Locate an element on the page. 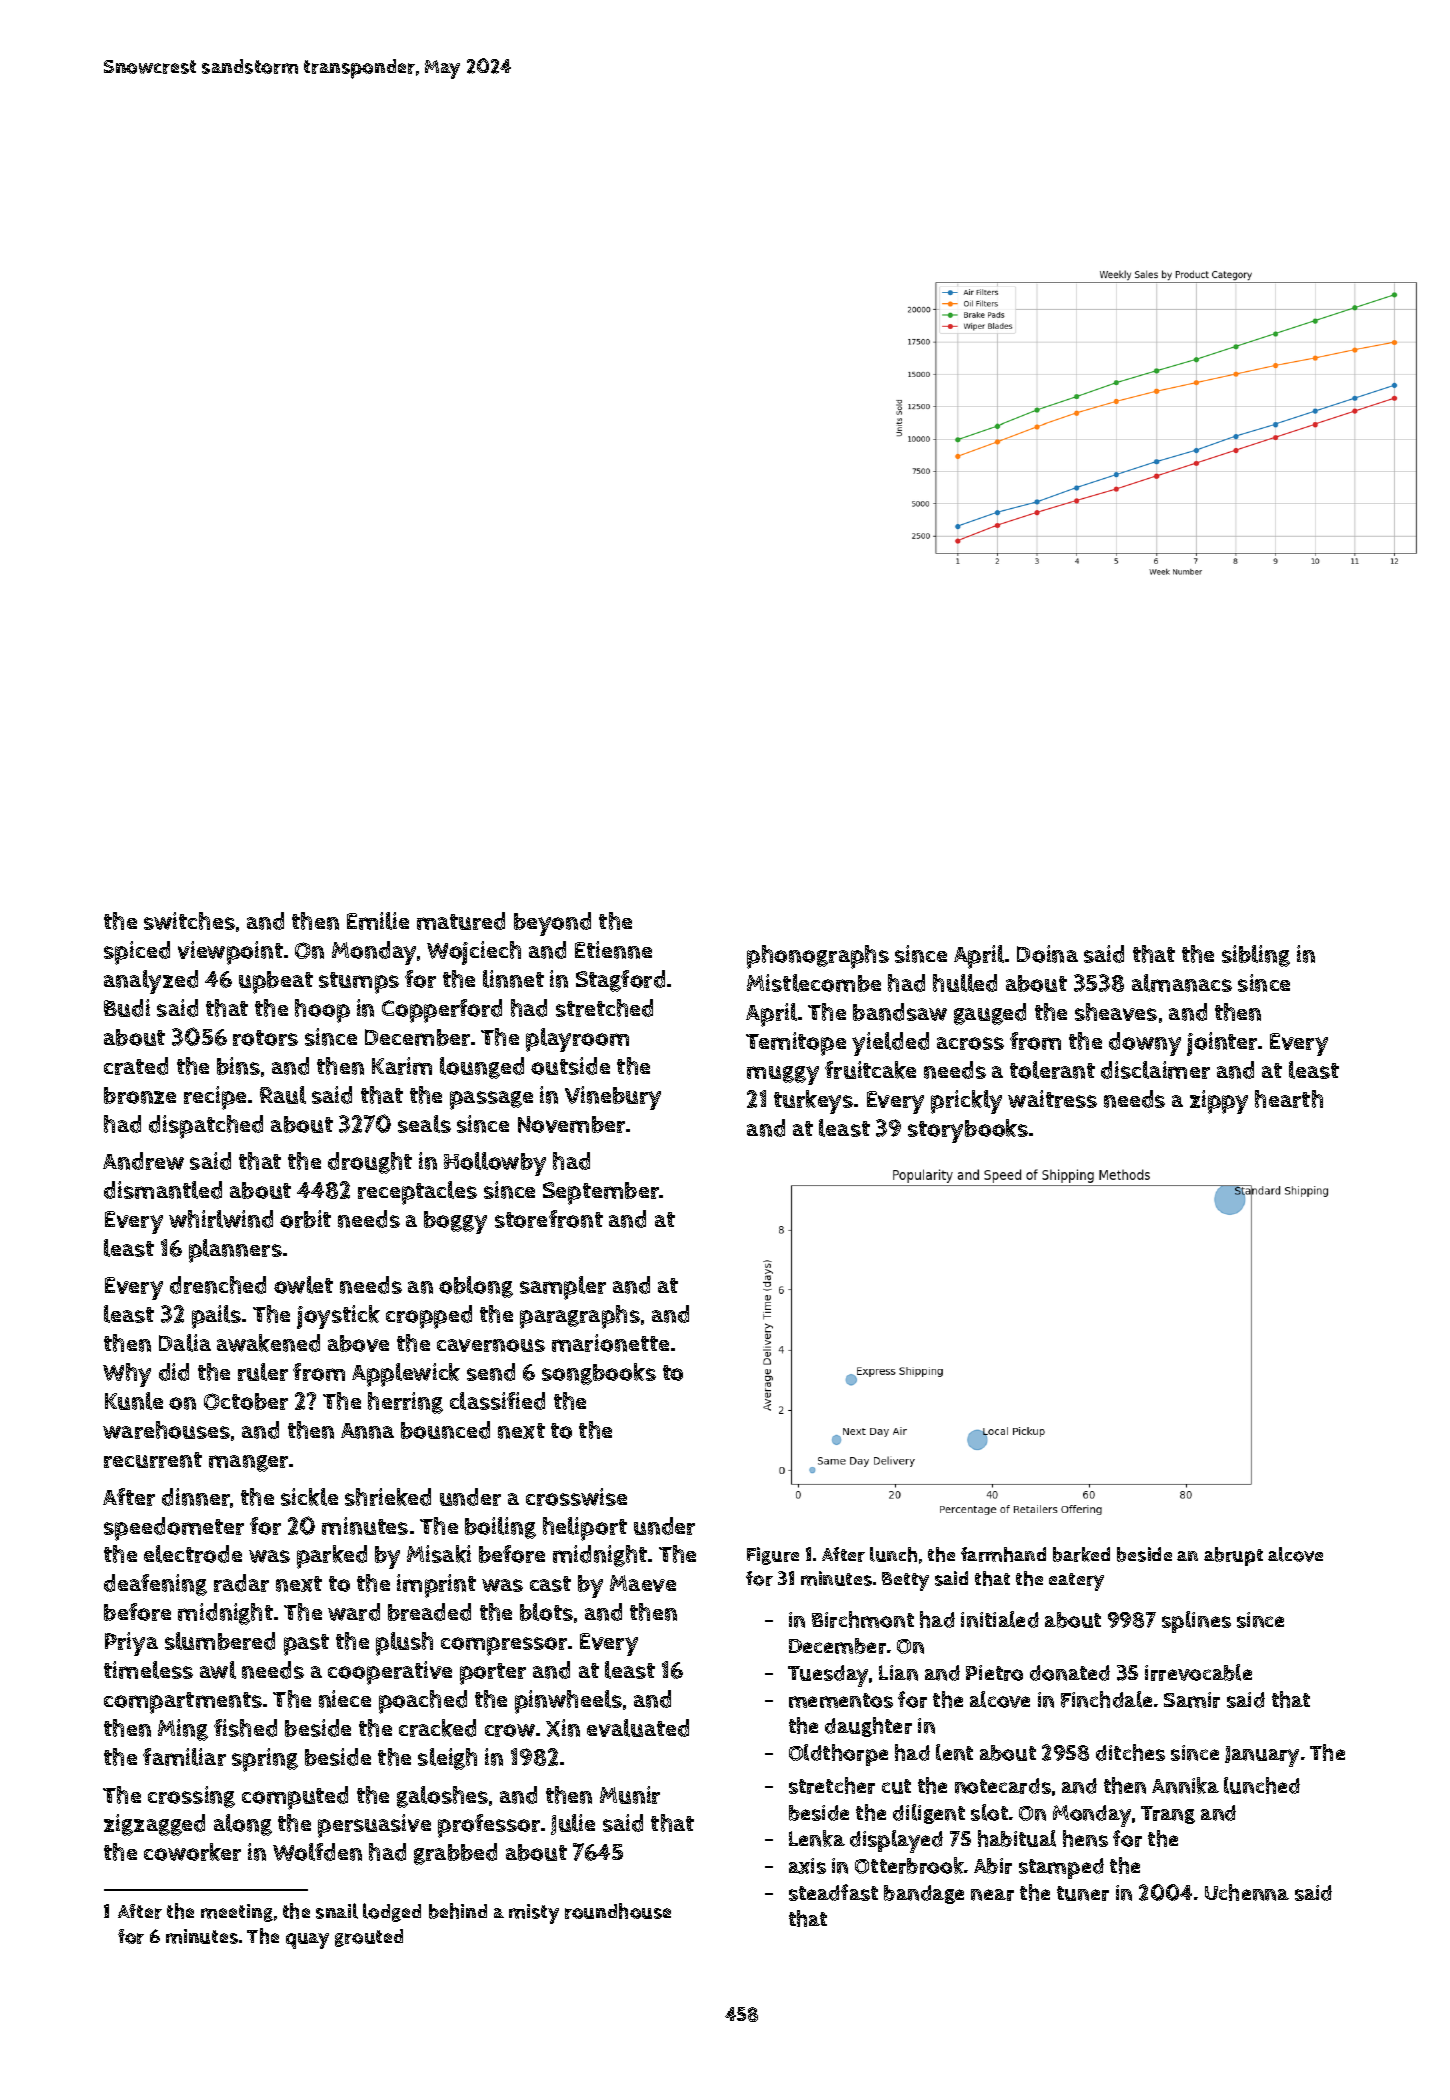 Image resolution: width=1450 pixels, height=2100 pixels. switches is located at coordinates (189, 921).
